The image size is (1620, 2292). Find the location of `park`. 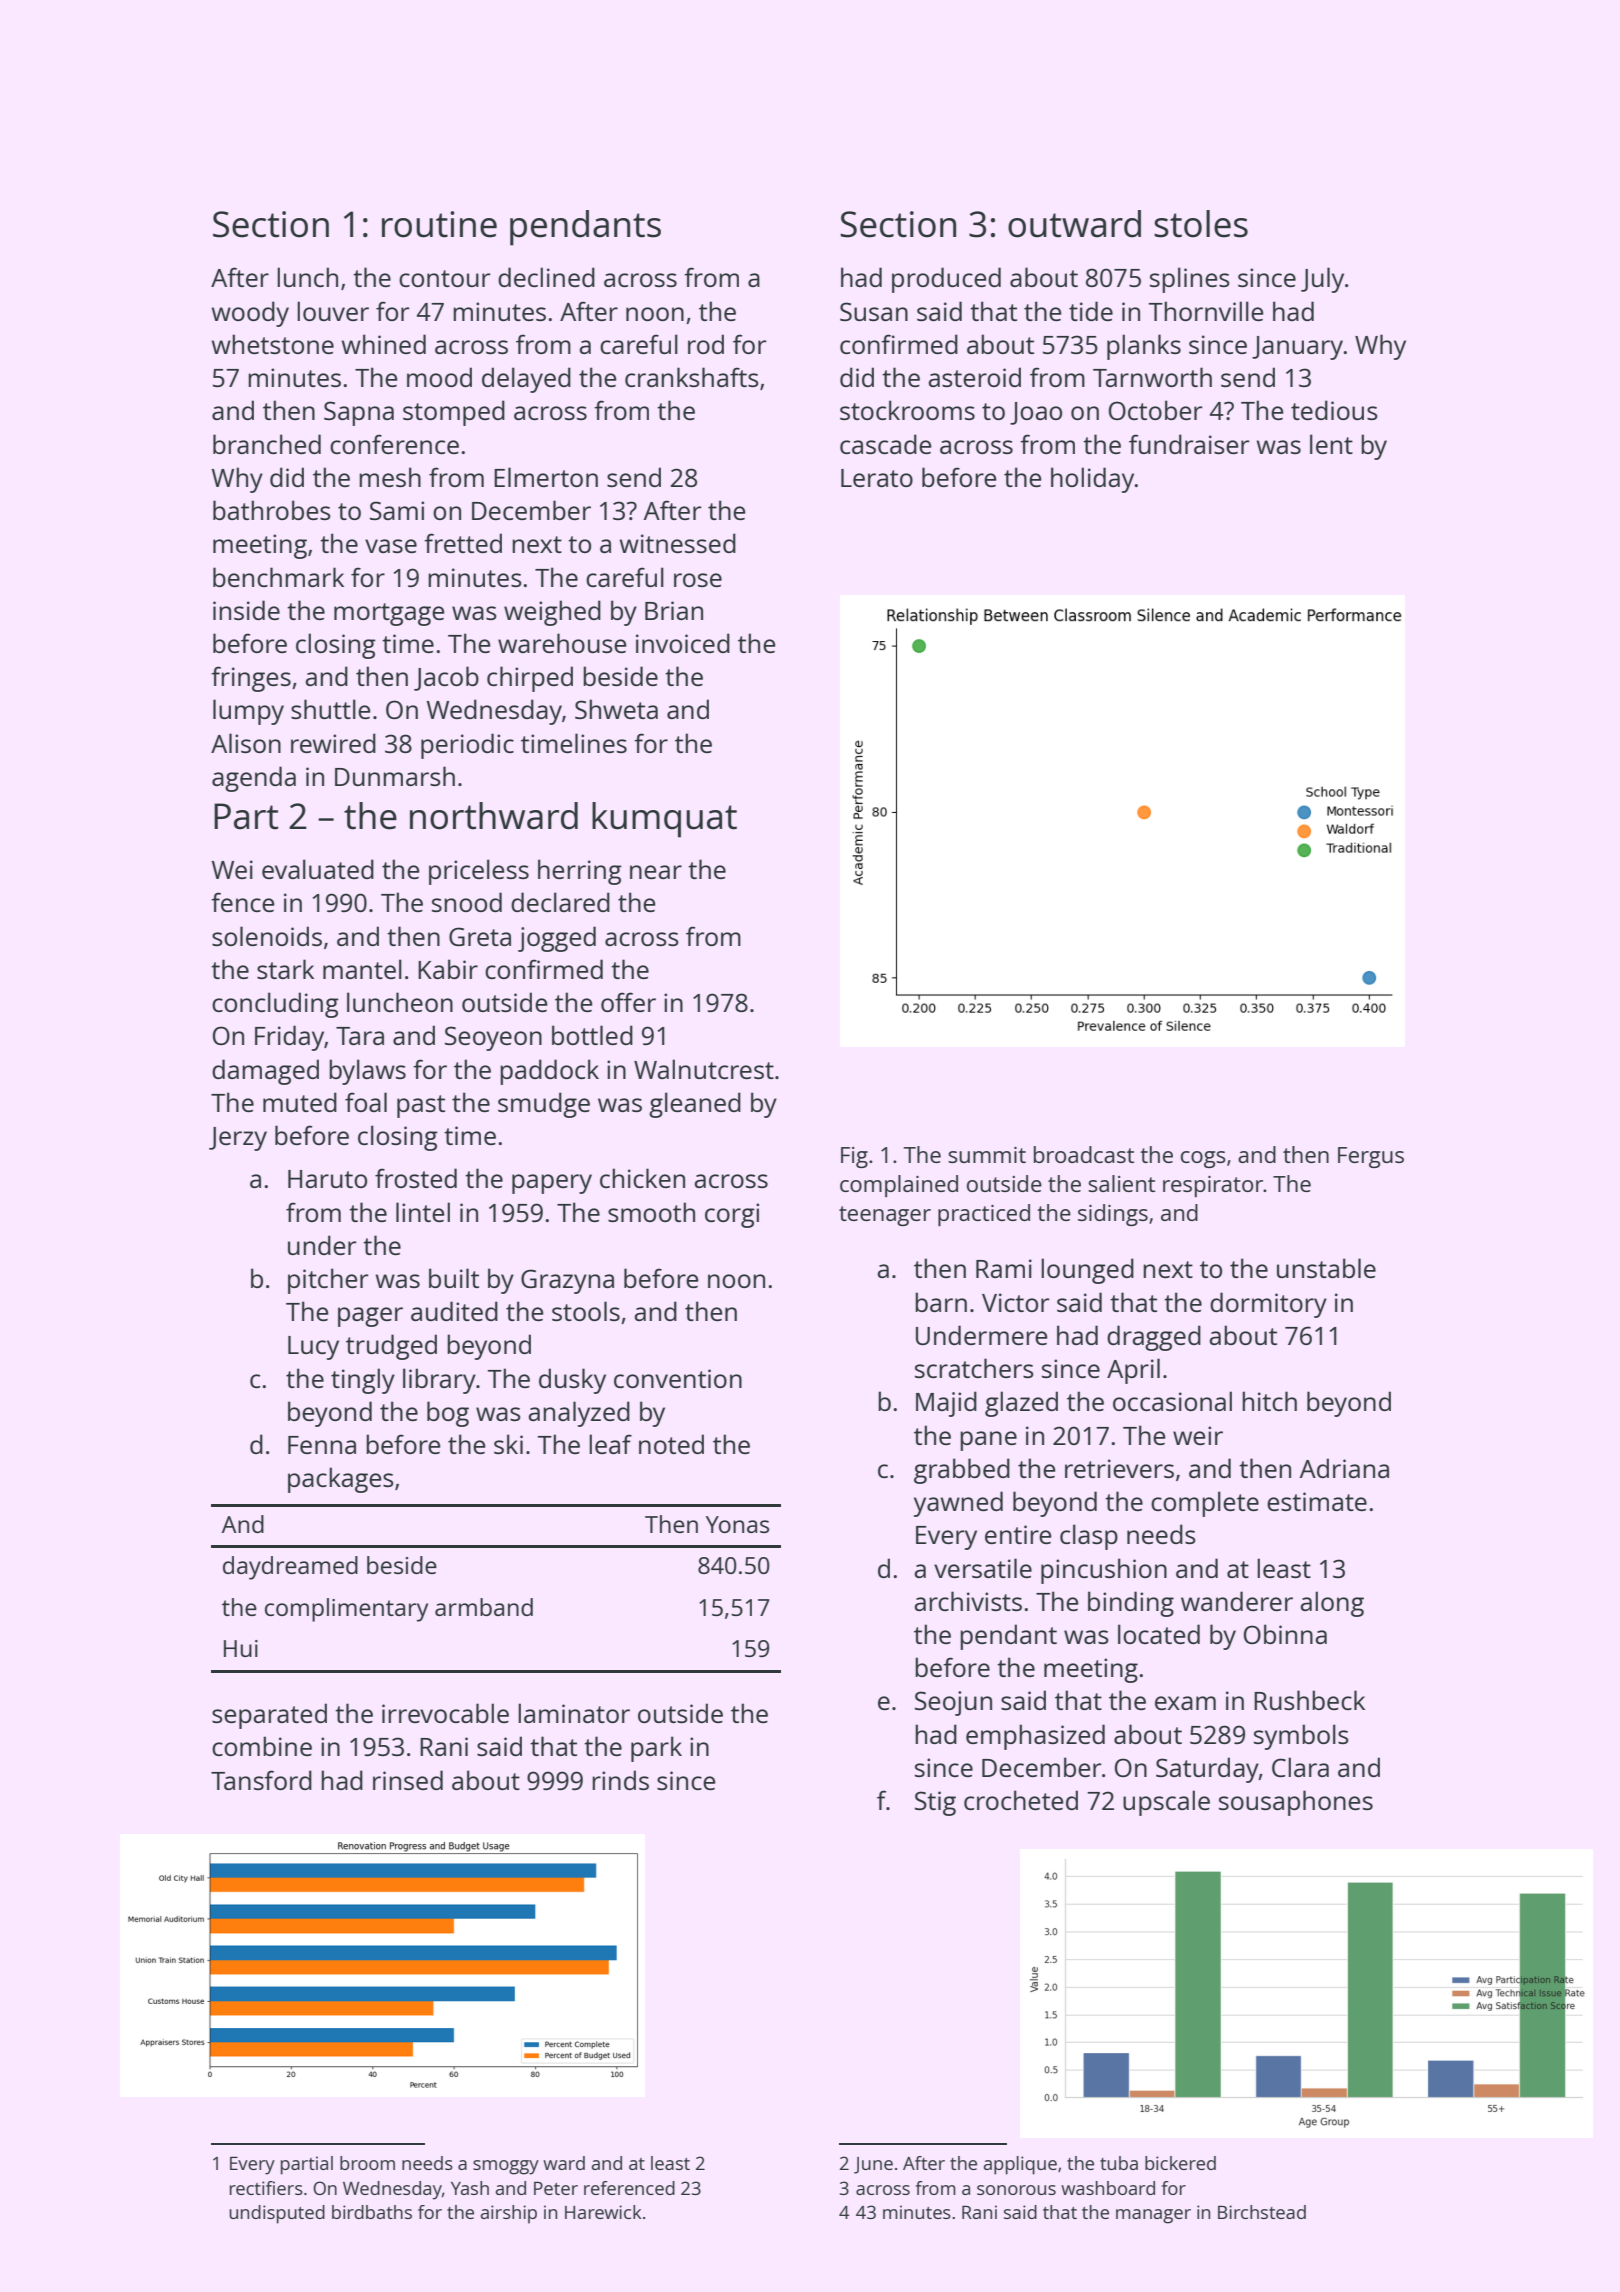

park is located at coordinates (656, 1749).
